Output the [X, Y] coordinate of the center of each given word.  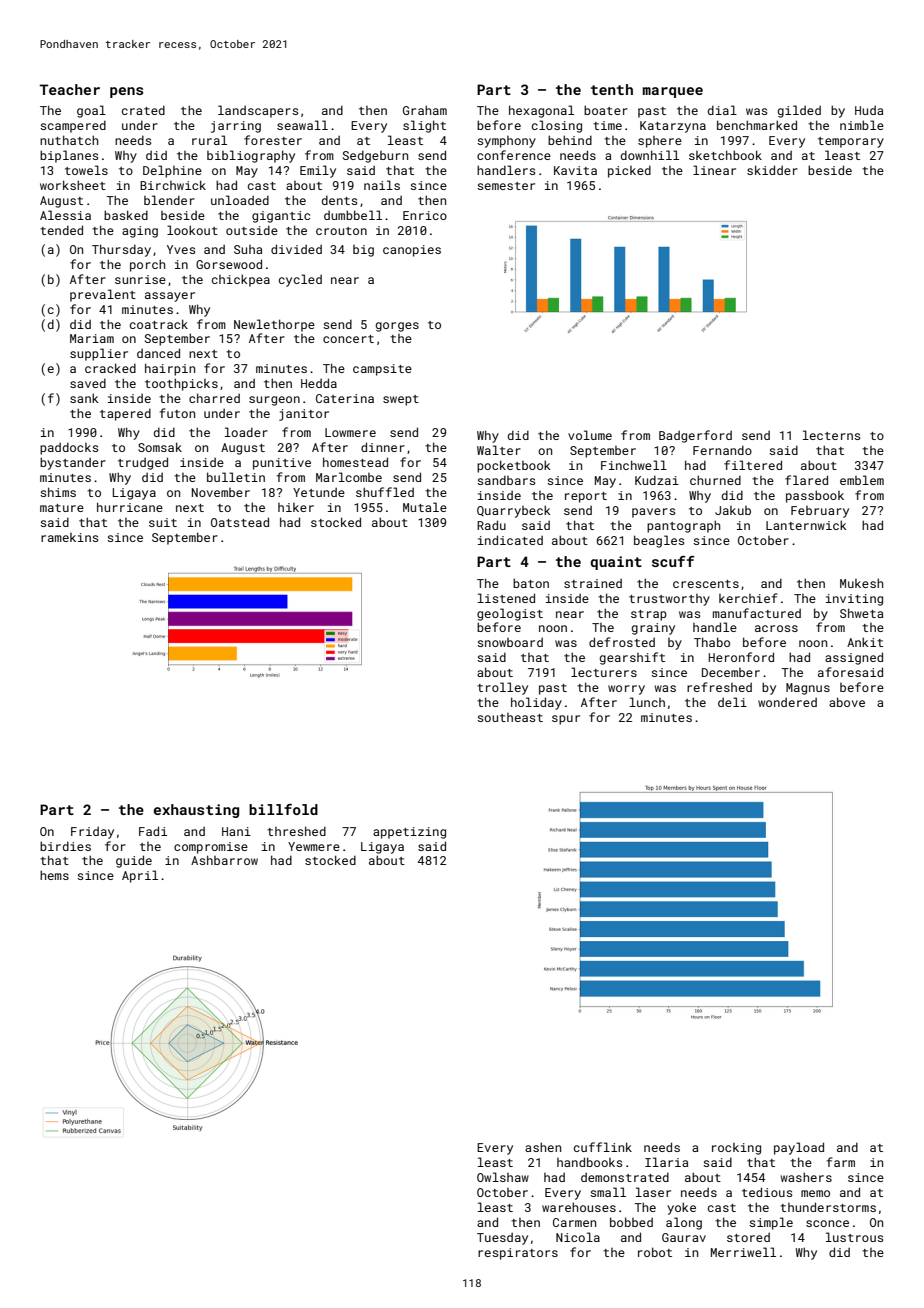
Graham [425, 110]
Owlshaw [503, 1177]
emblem [862, 480]
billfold [283, 809]
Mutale [425, 507]
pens [126, 92]
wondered [787, 702]
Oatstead [240, 522]
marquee [673, 92]
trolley [502, 688]
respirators [518, 1254]
